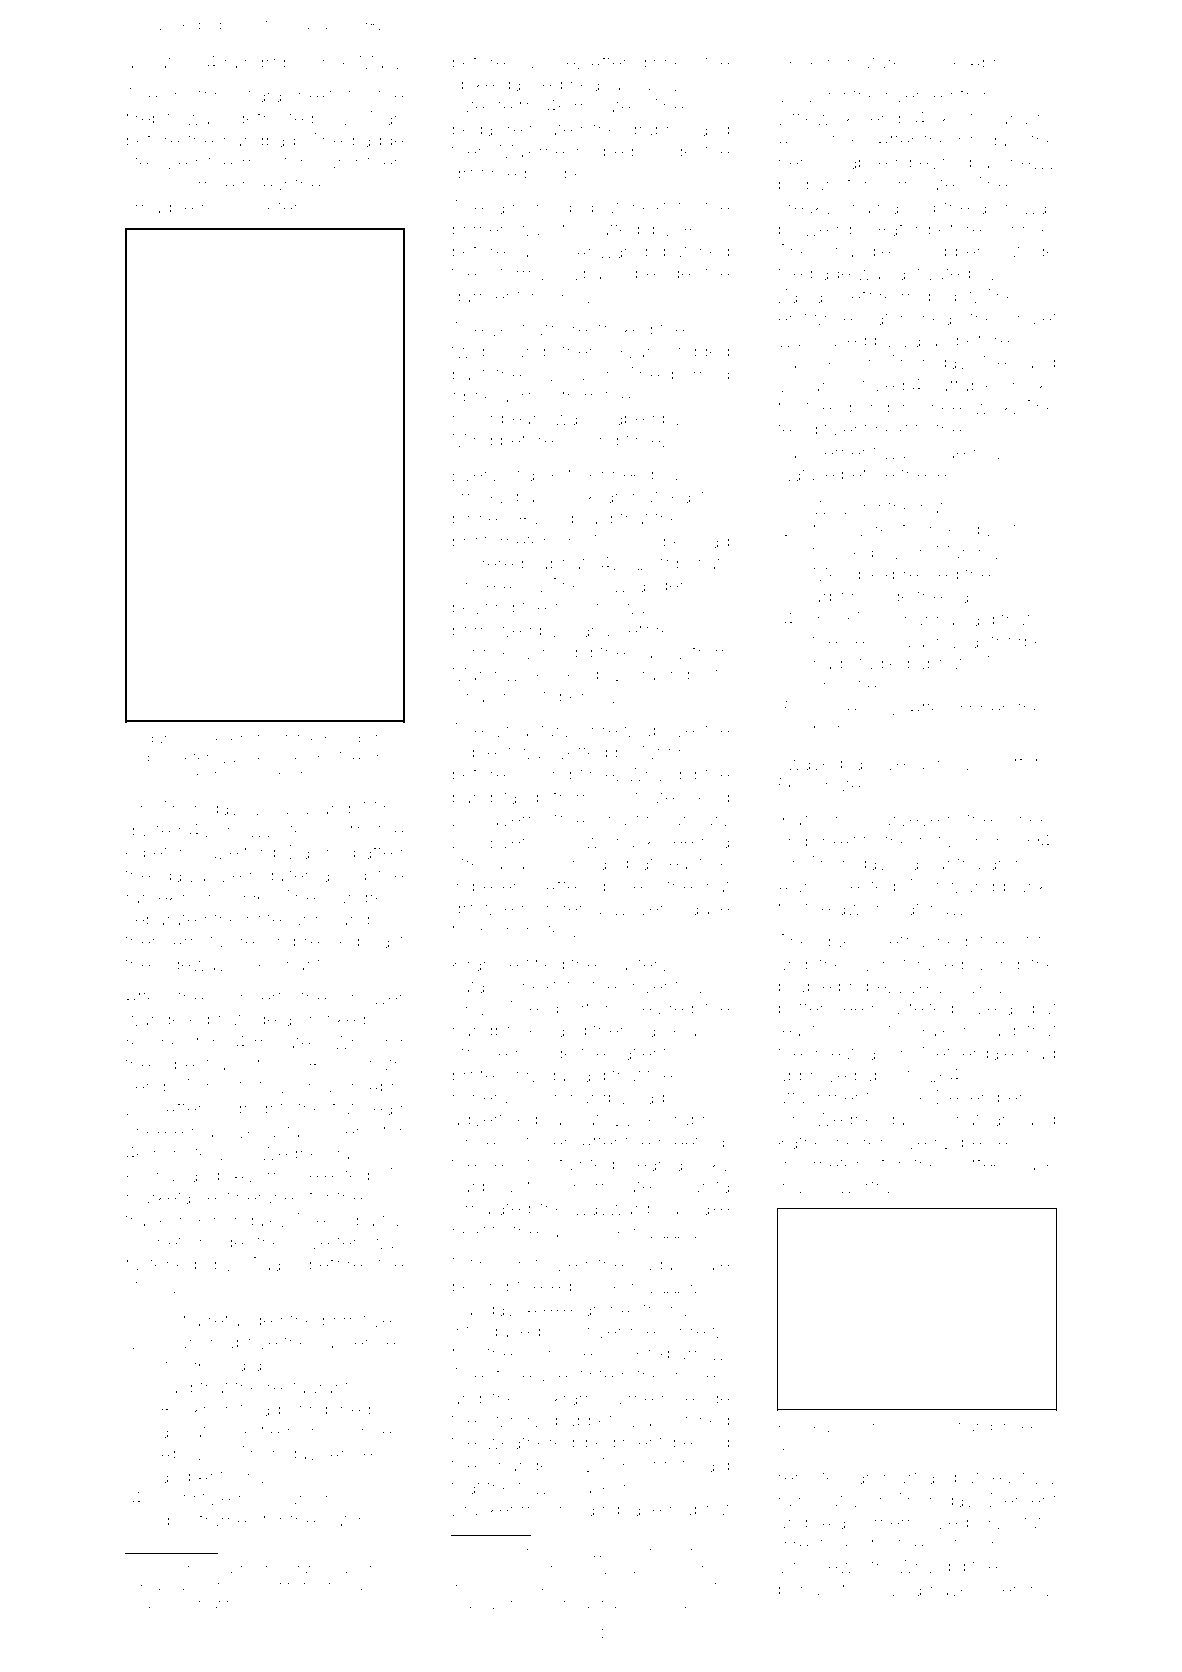  I want to click on certified, so click(532, 963).
